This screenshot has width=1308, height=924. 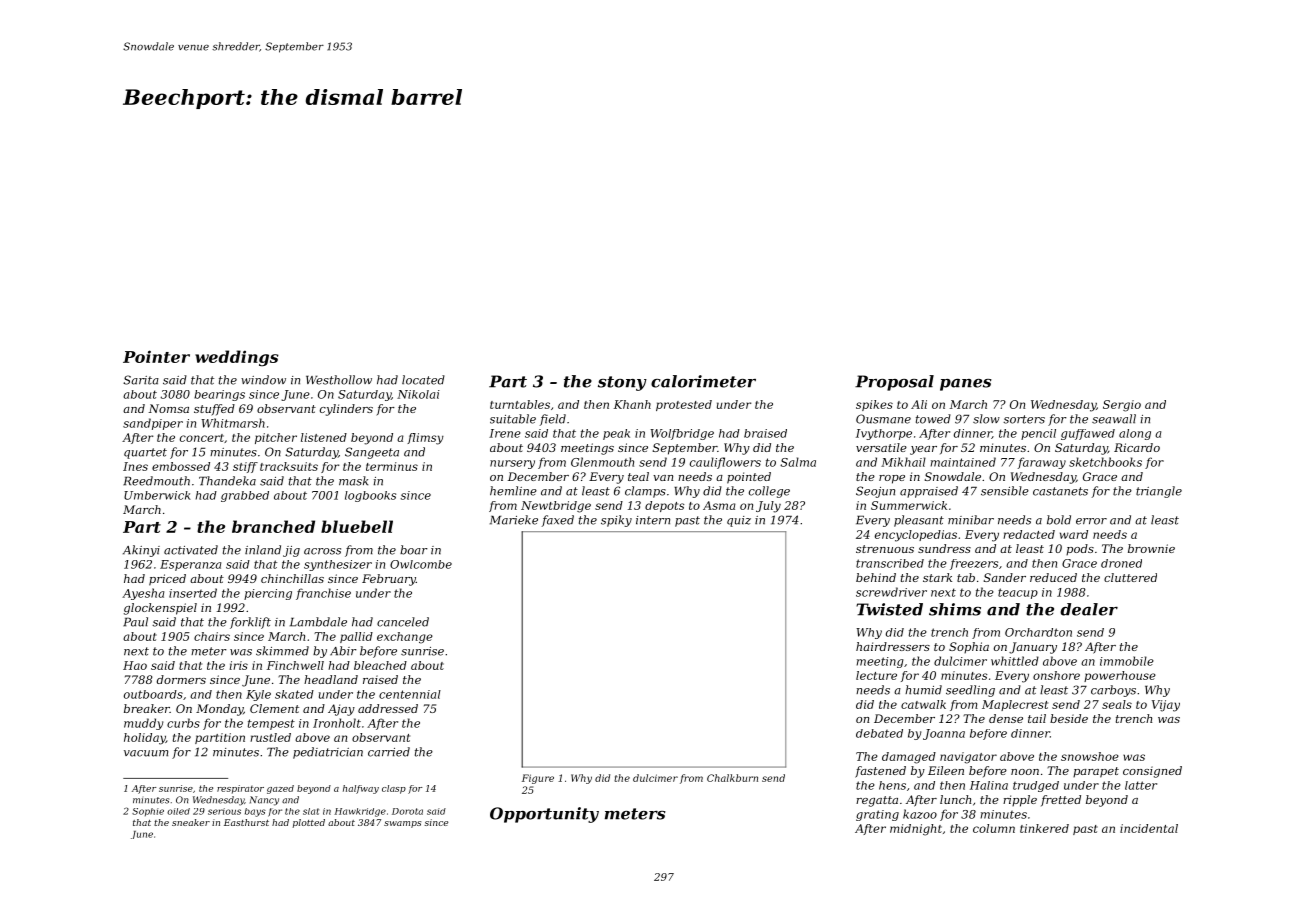 What do you see at coordinates (156, 356) in the screenshot?
I see `Pointer` at bounding box center [156, 356].
